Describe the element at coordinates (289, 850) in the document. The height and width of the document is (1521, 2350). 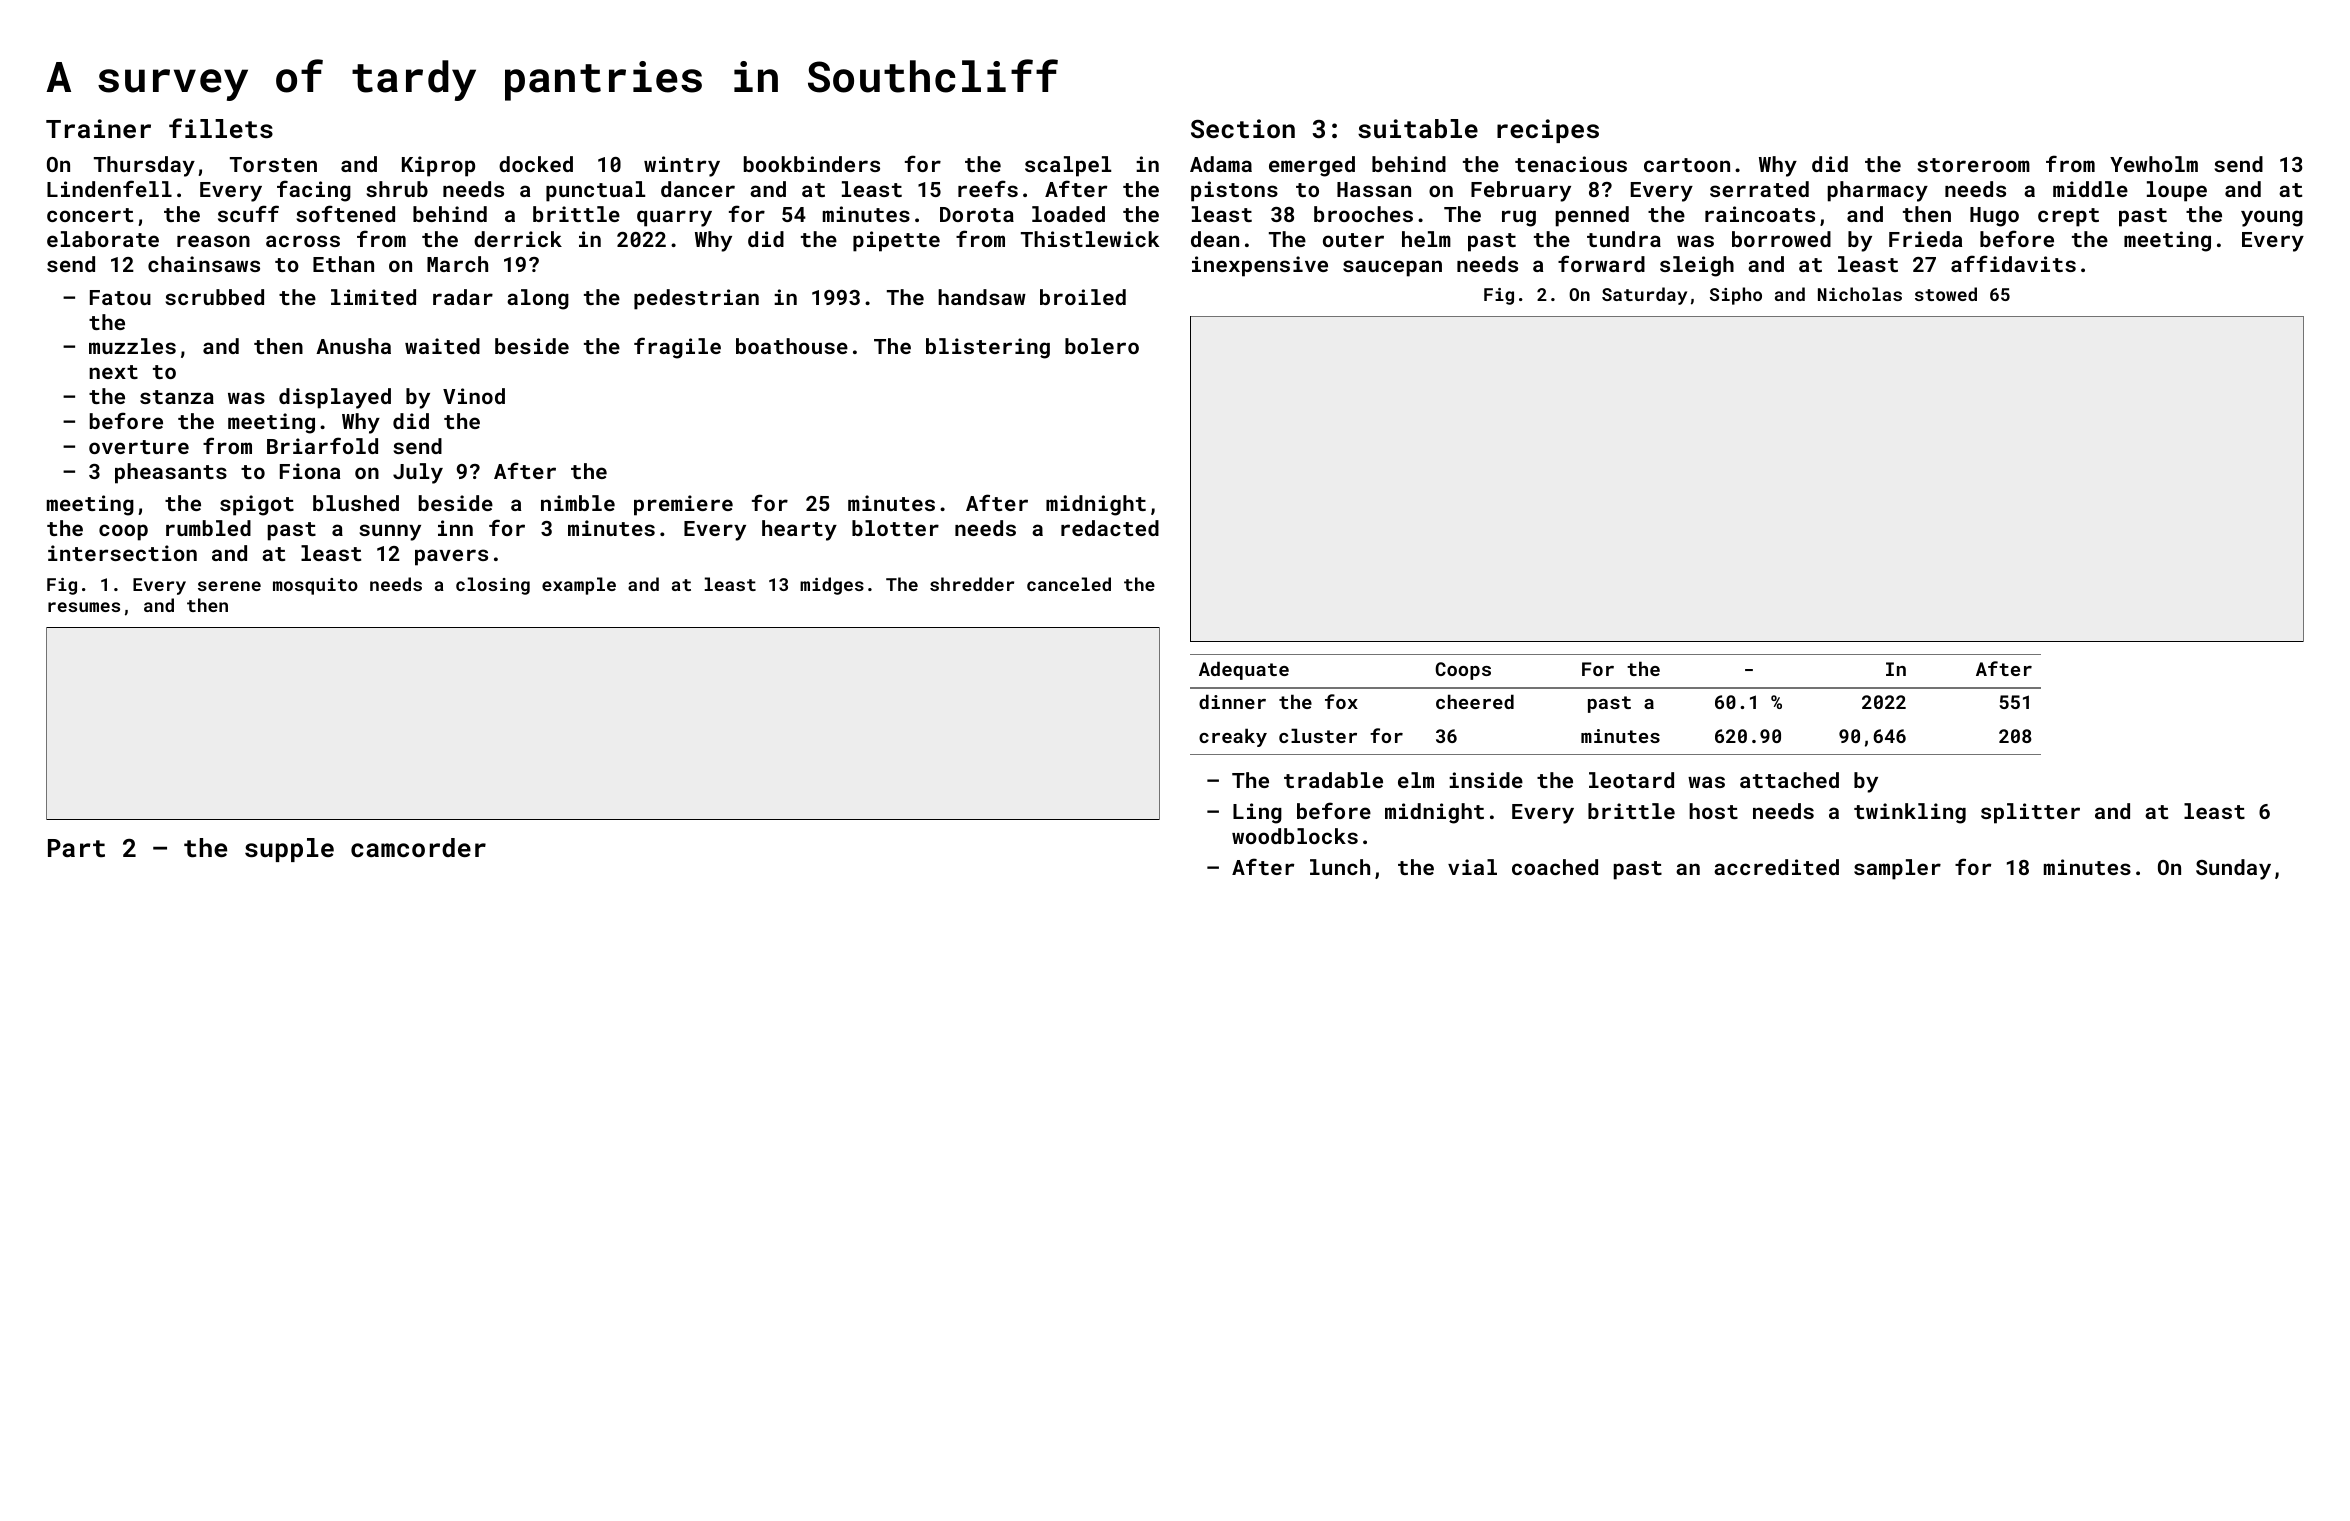
I see `supple` at that location.
